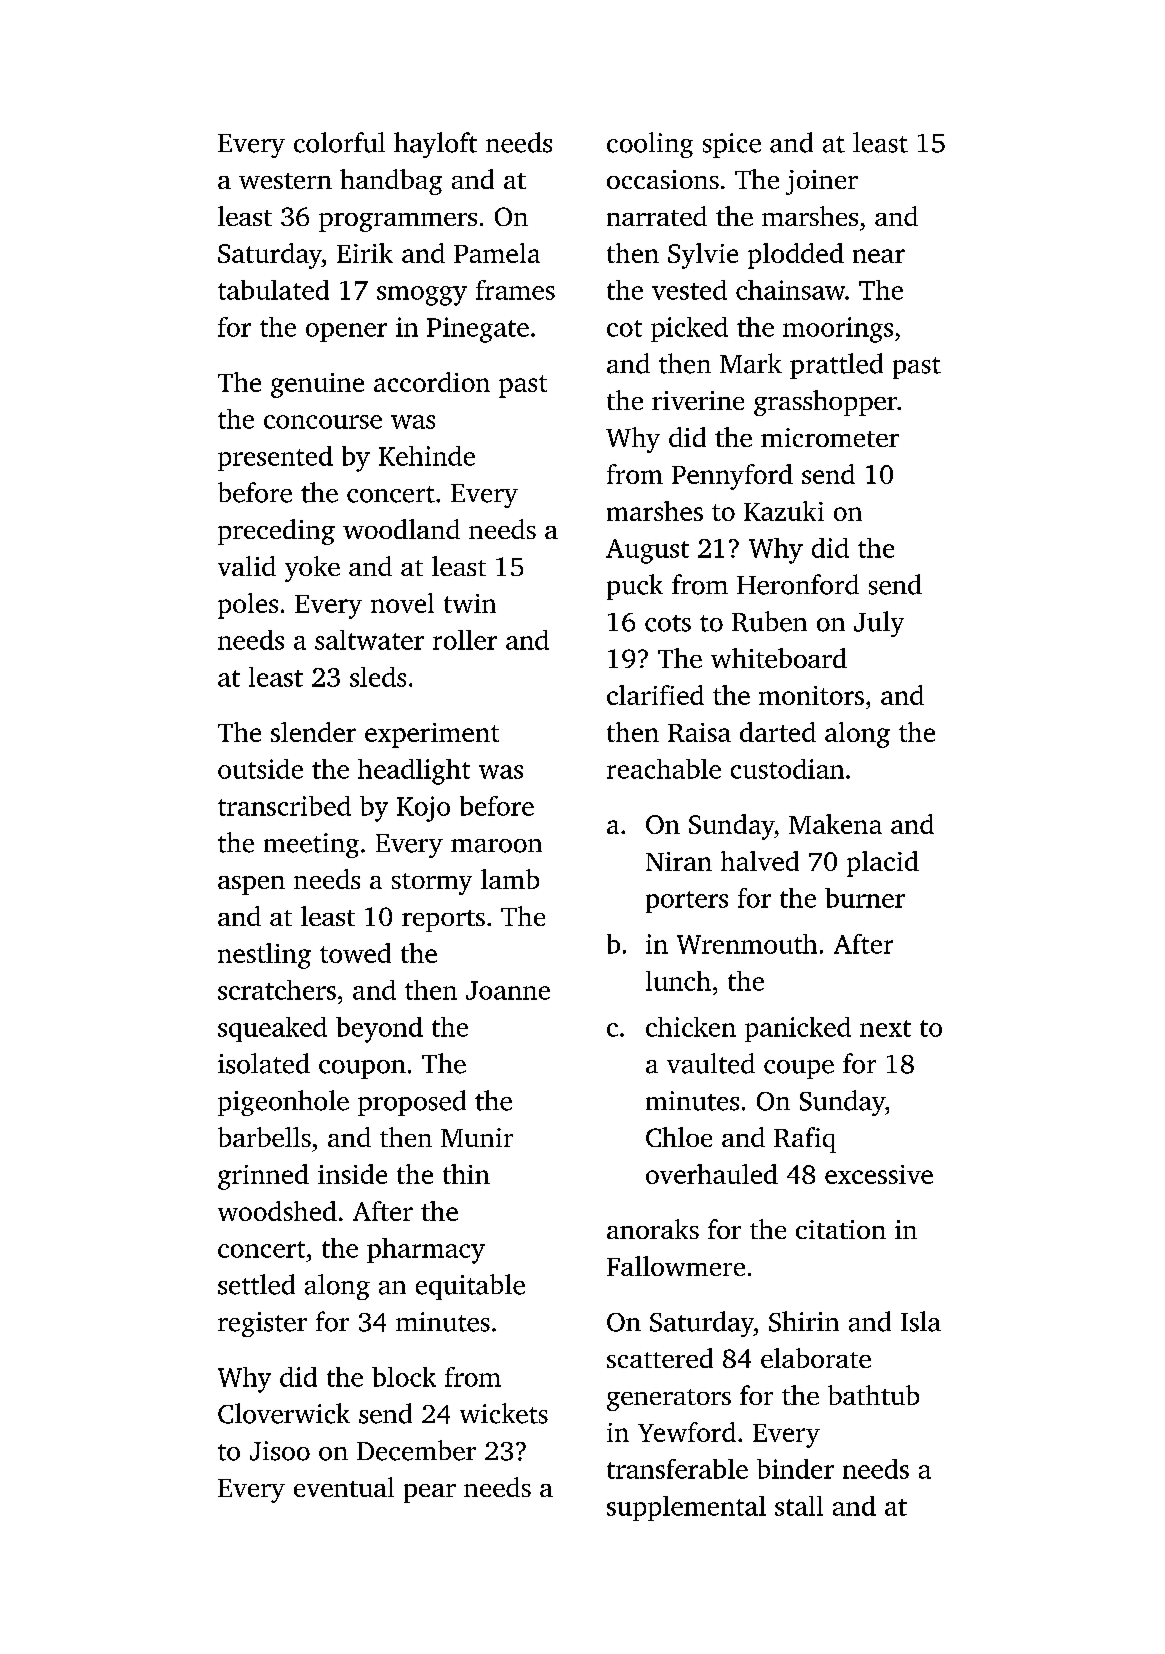 The height and width of the screenshot is (1654, 1165). Describe the element at coordinates (391, 182) in the screenshot. I see `handbag` at that location.
